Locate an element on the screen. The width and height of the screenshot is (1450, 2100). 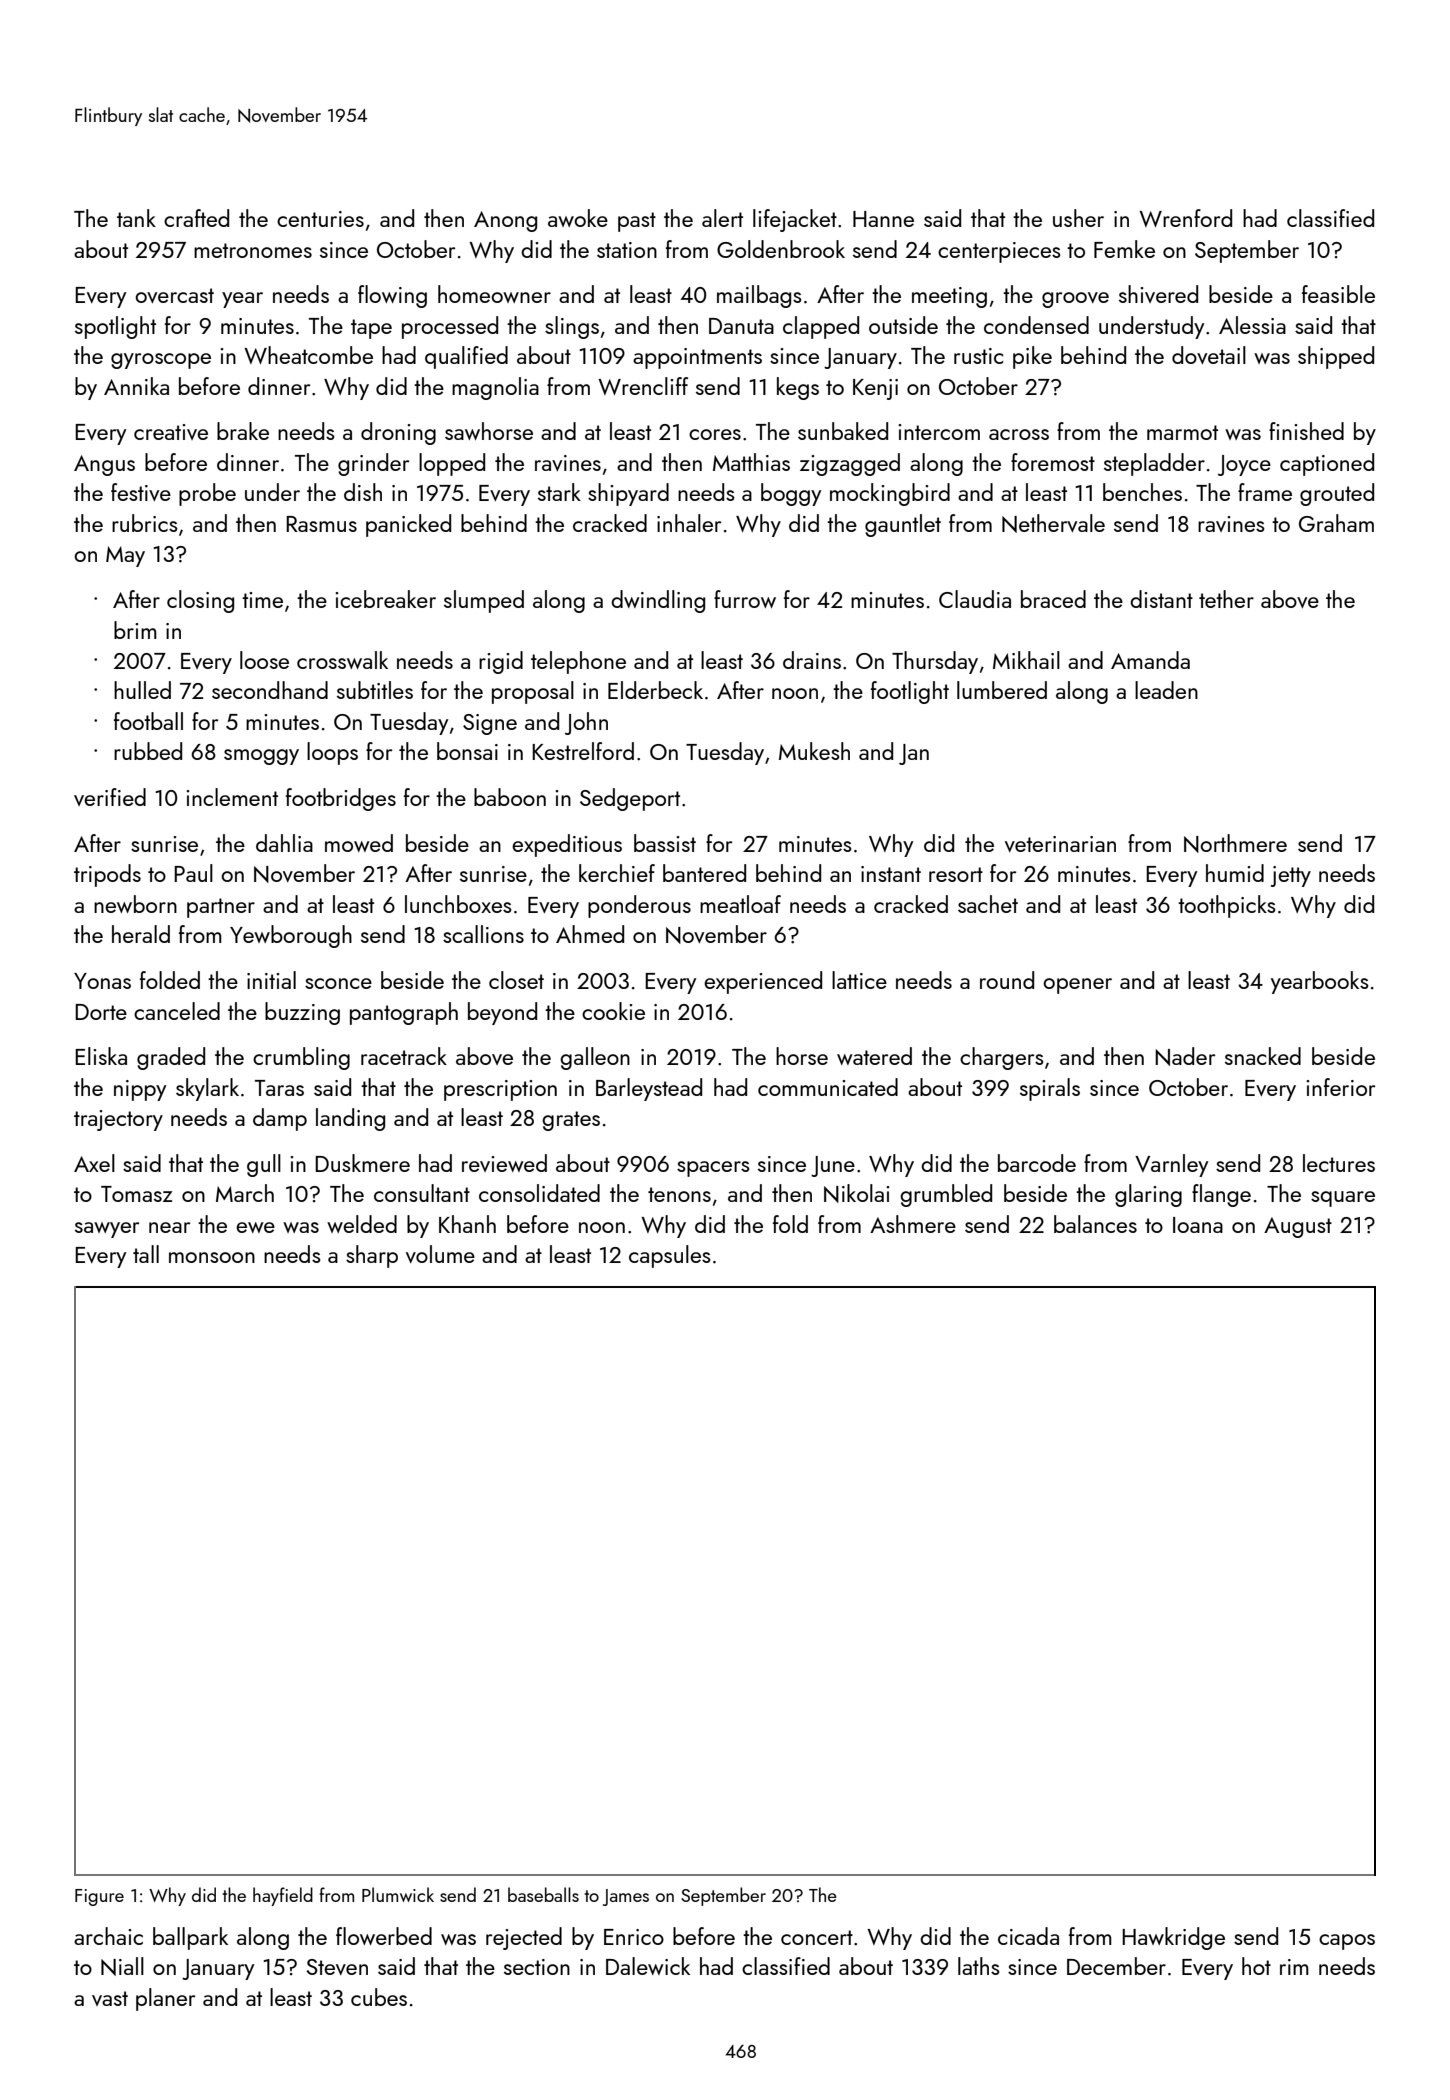
instant is located at coordinates (891, 874).
